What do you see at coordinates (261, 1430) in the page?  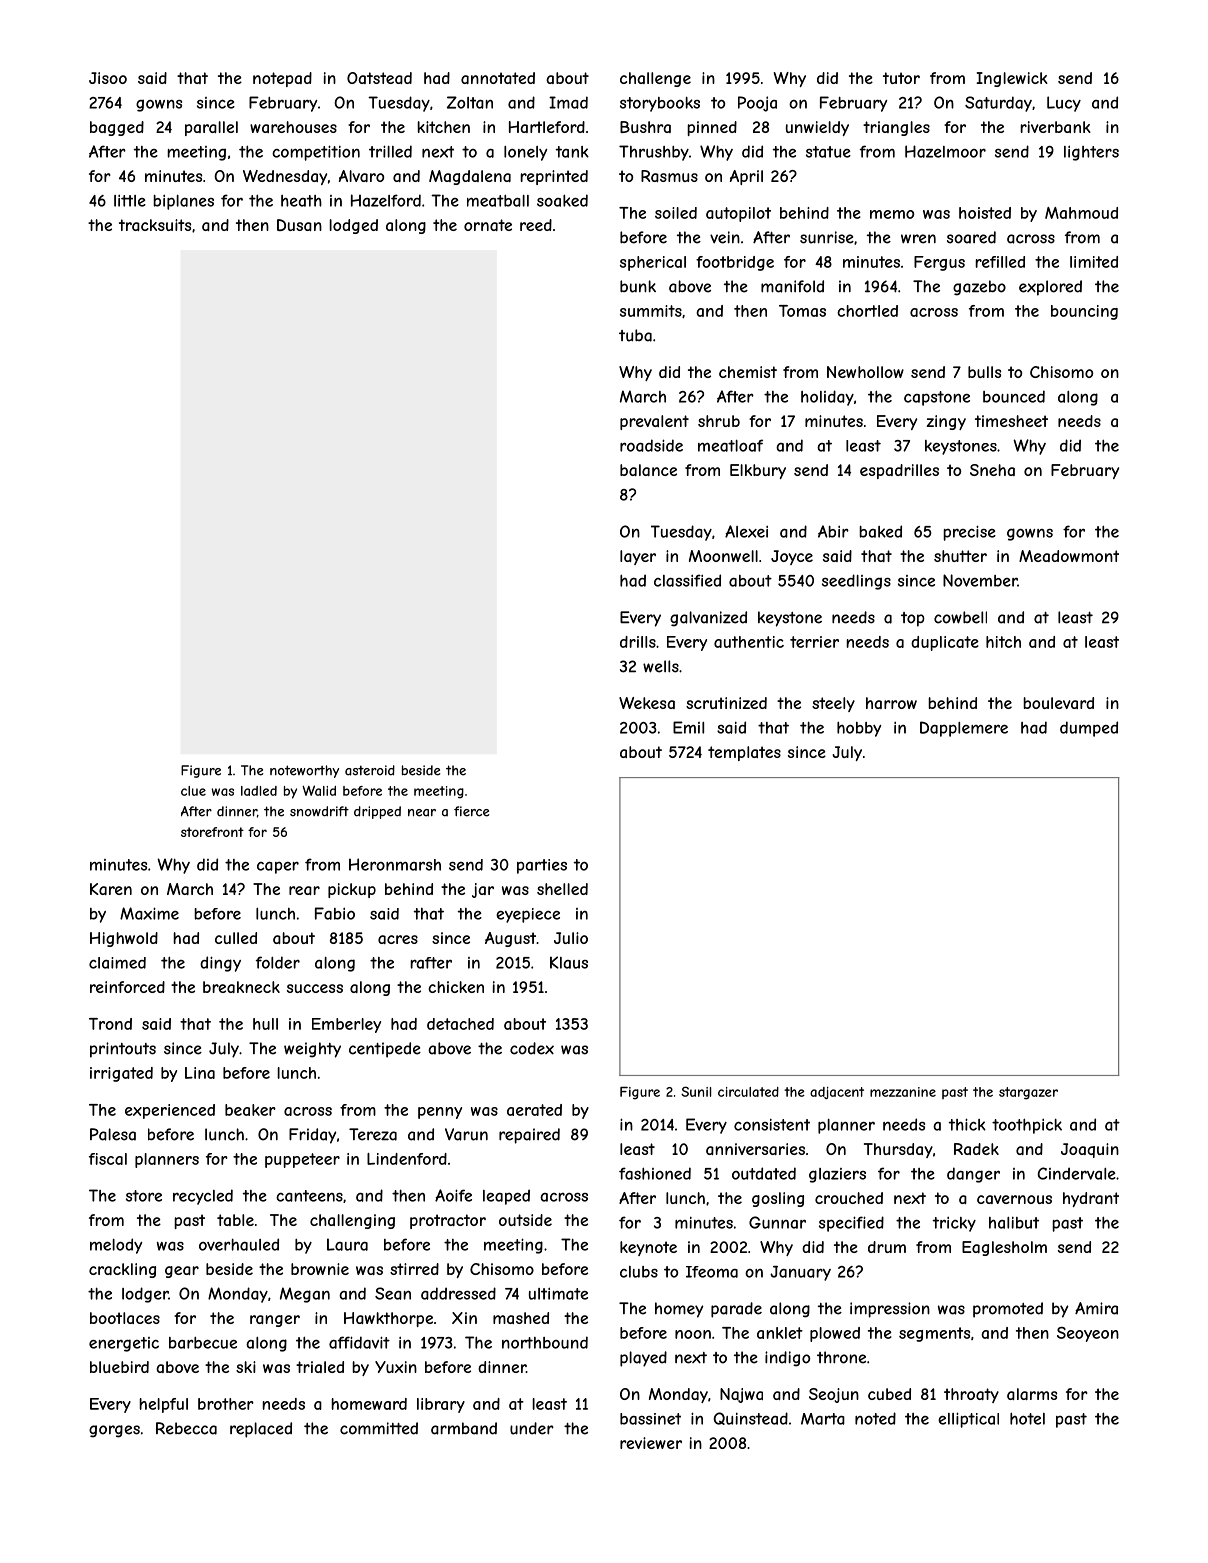 I see `replaced` at bounding box center [261, 1430].
